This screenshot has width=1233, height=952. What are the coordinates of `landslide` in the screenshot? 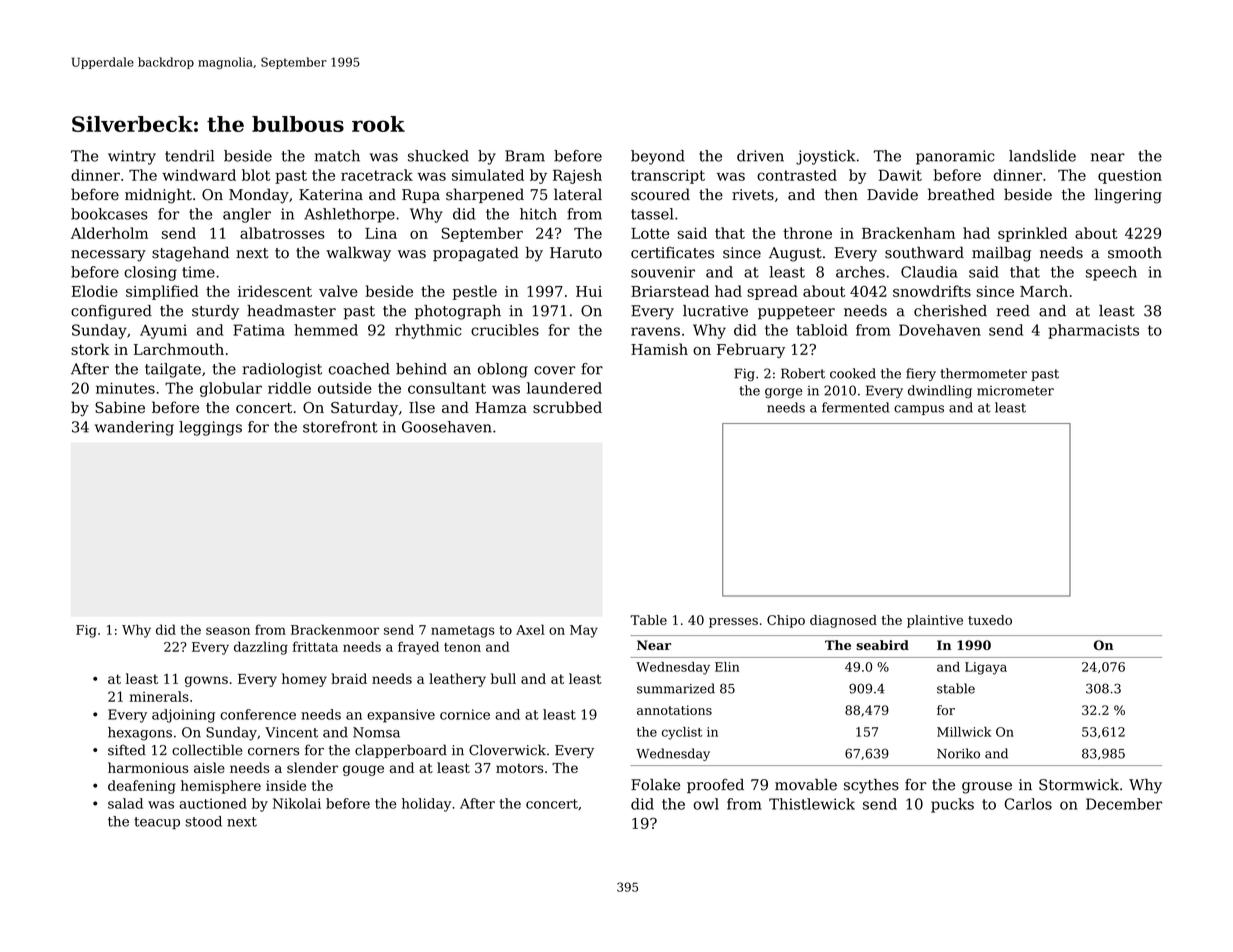 It's located at (1042, 156).
